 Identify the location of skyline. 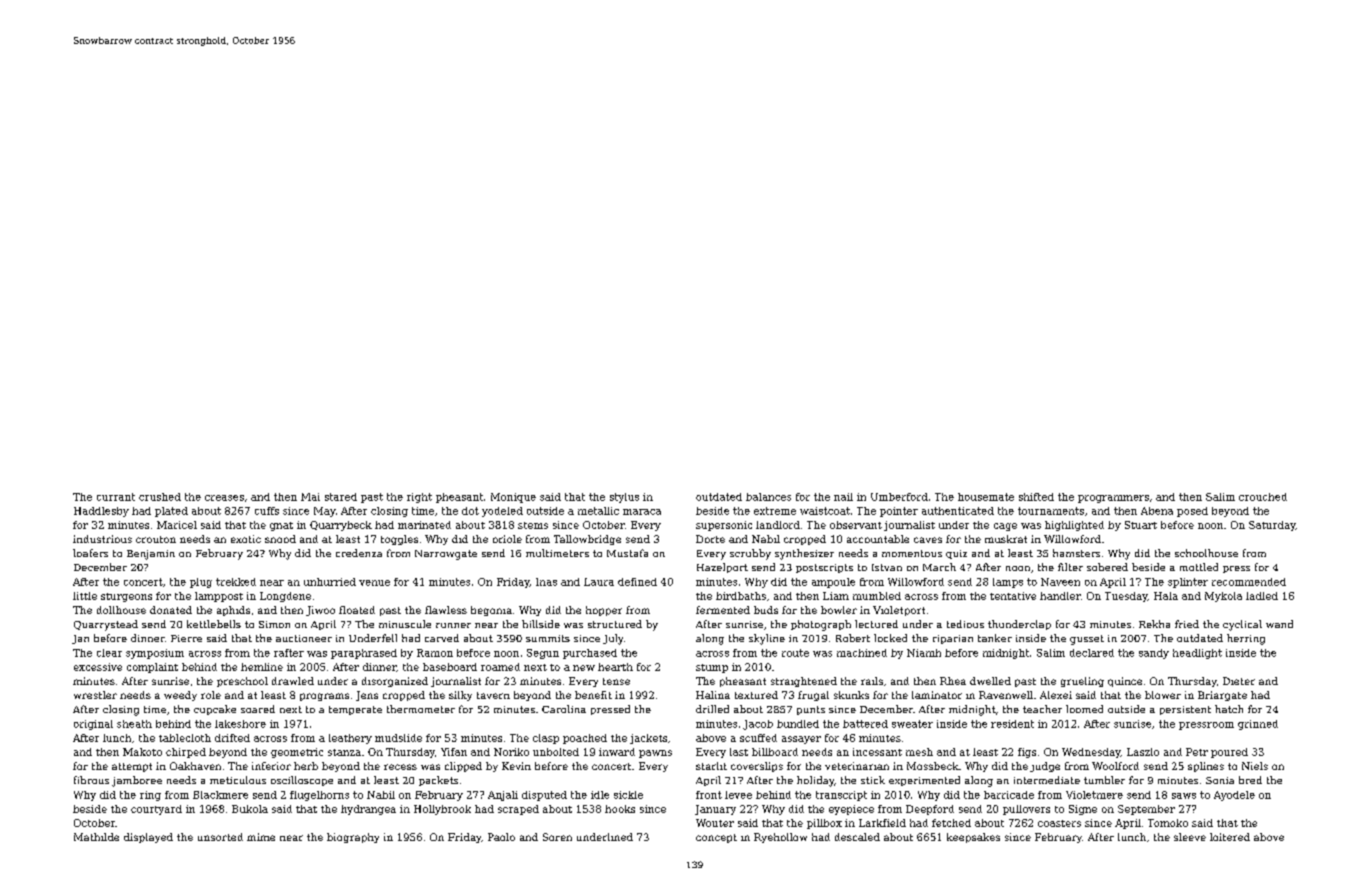
(767, 639).
